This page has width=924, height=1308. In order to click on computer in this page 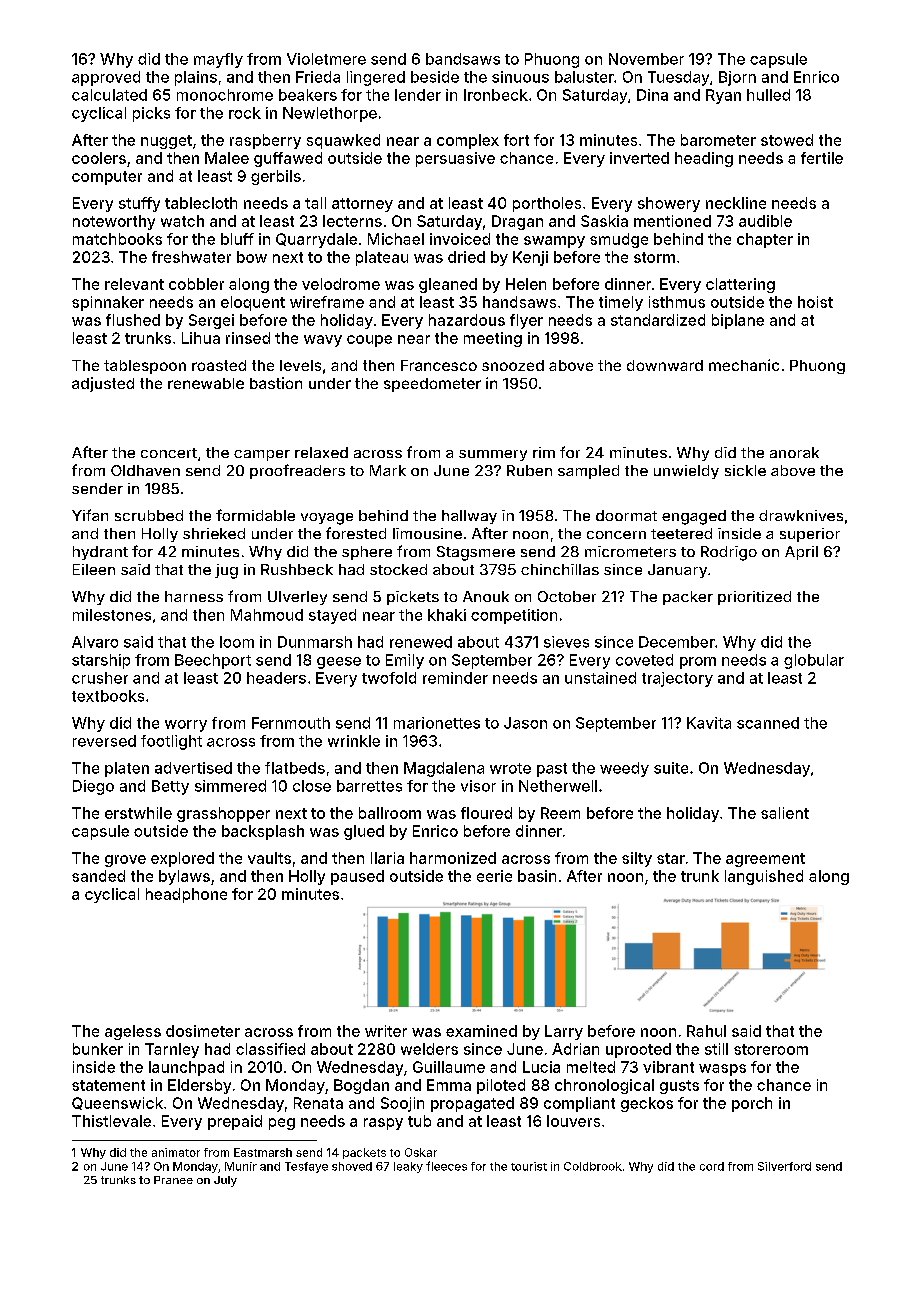, I will do `click(107, 178)`.
